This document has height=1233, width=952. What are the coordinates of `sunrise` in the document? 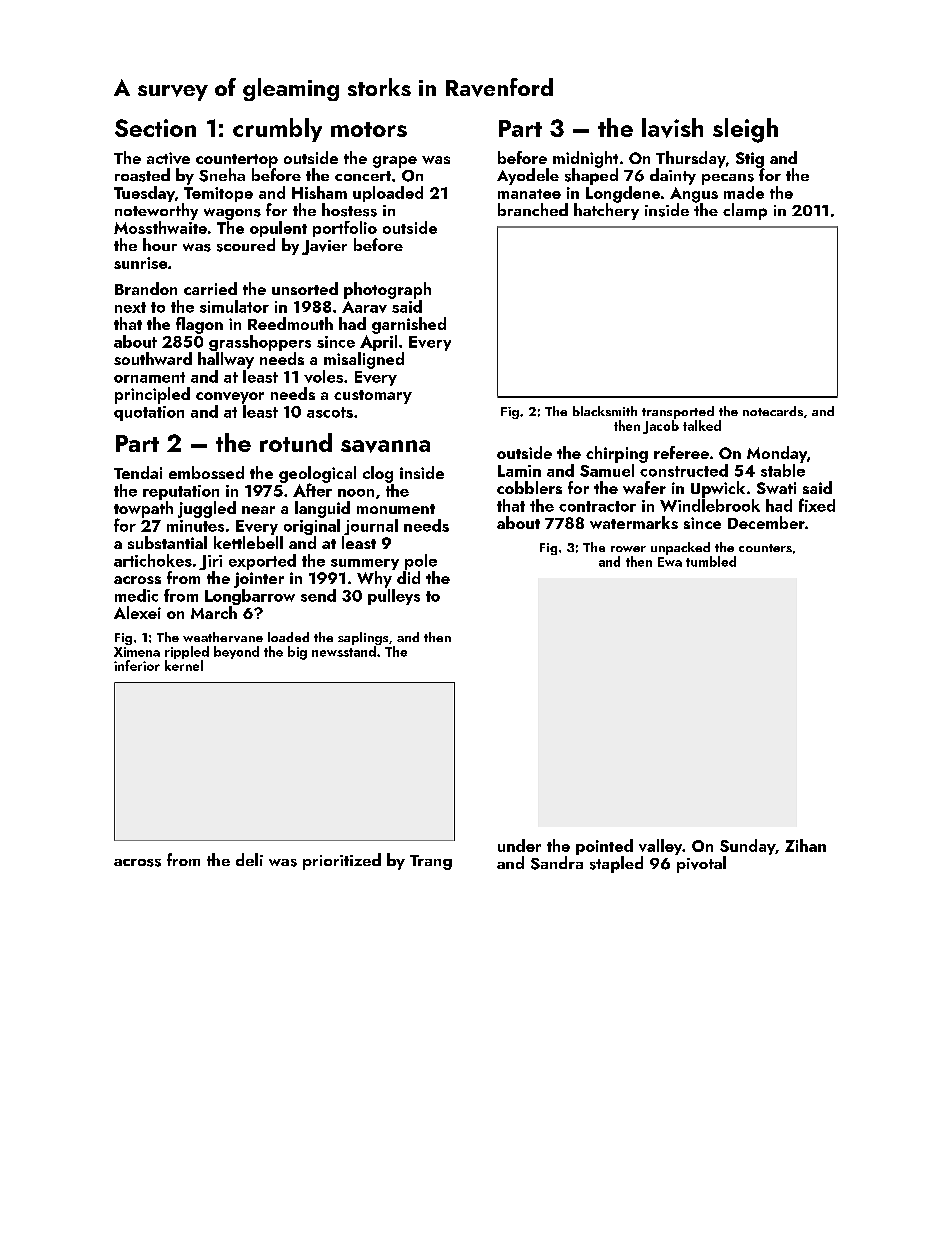 It's located at (140, 263).
